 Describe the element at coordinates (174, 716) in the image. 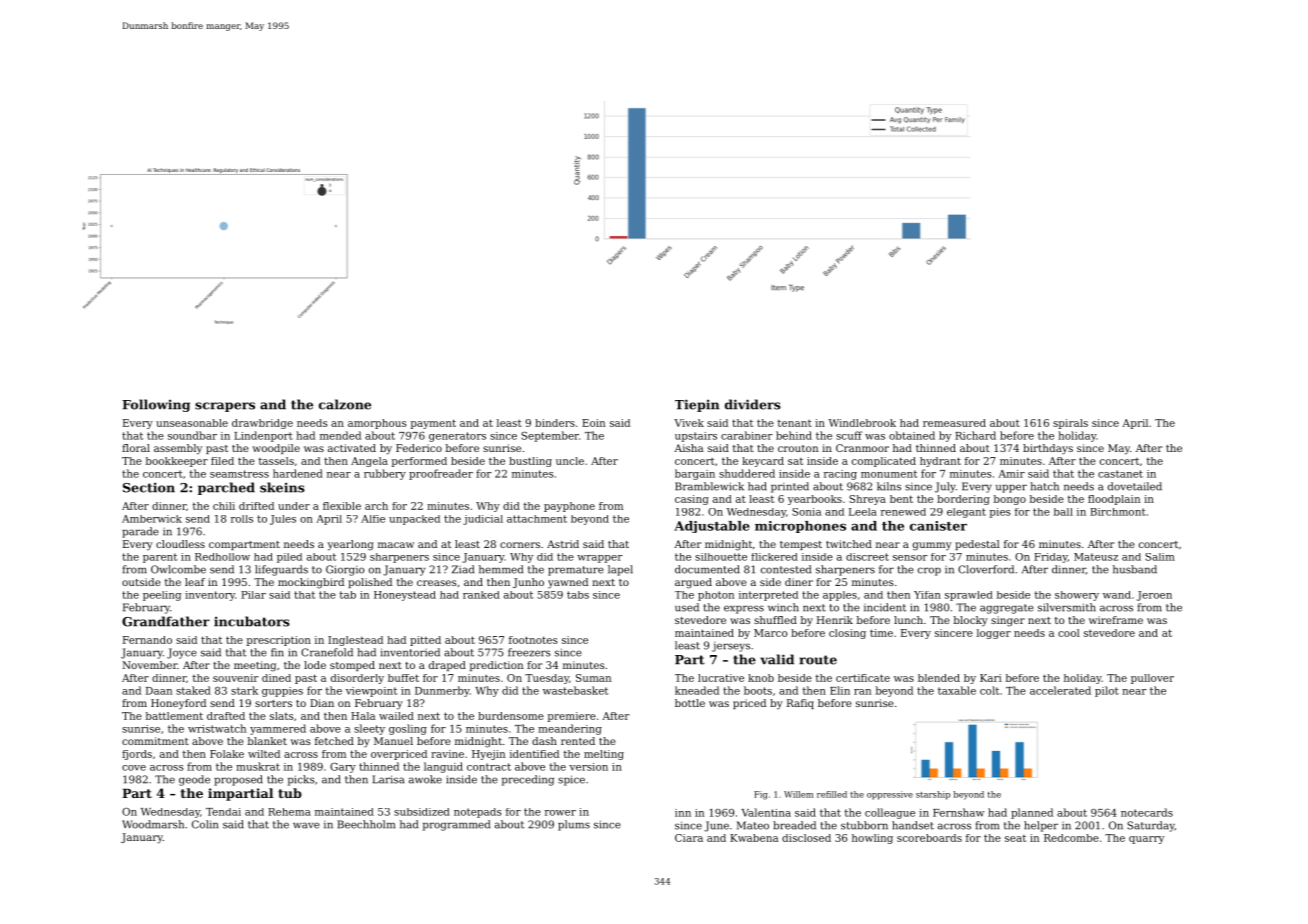

I see `battlement` at that location.
